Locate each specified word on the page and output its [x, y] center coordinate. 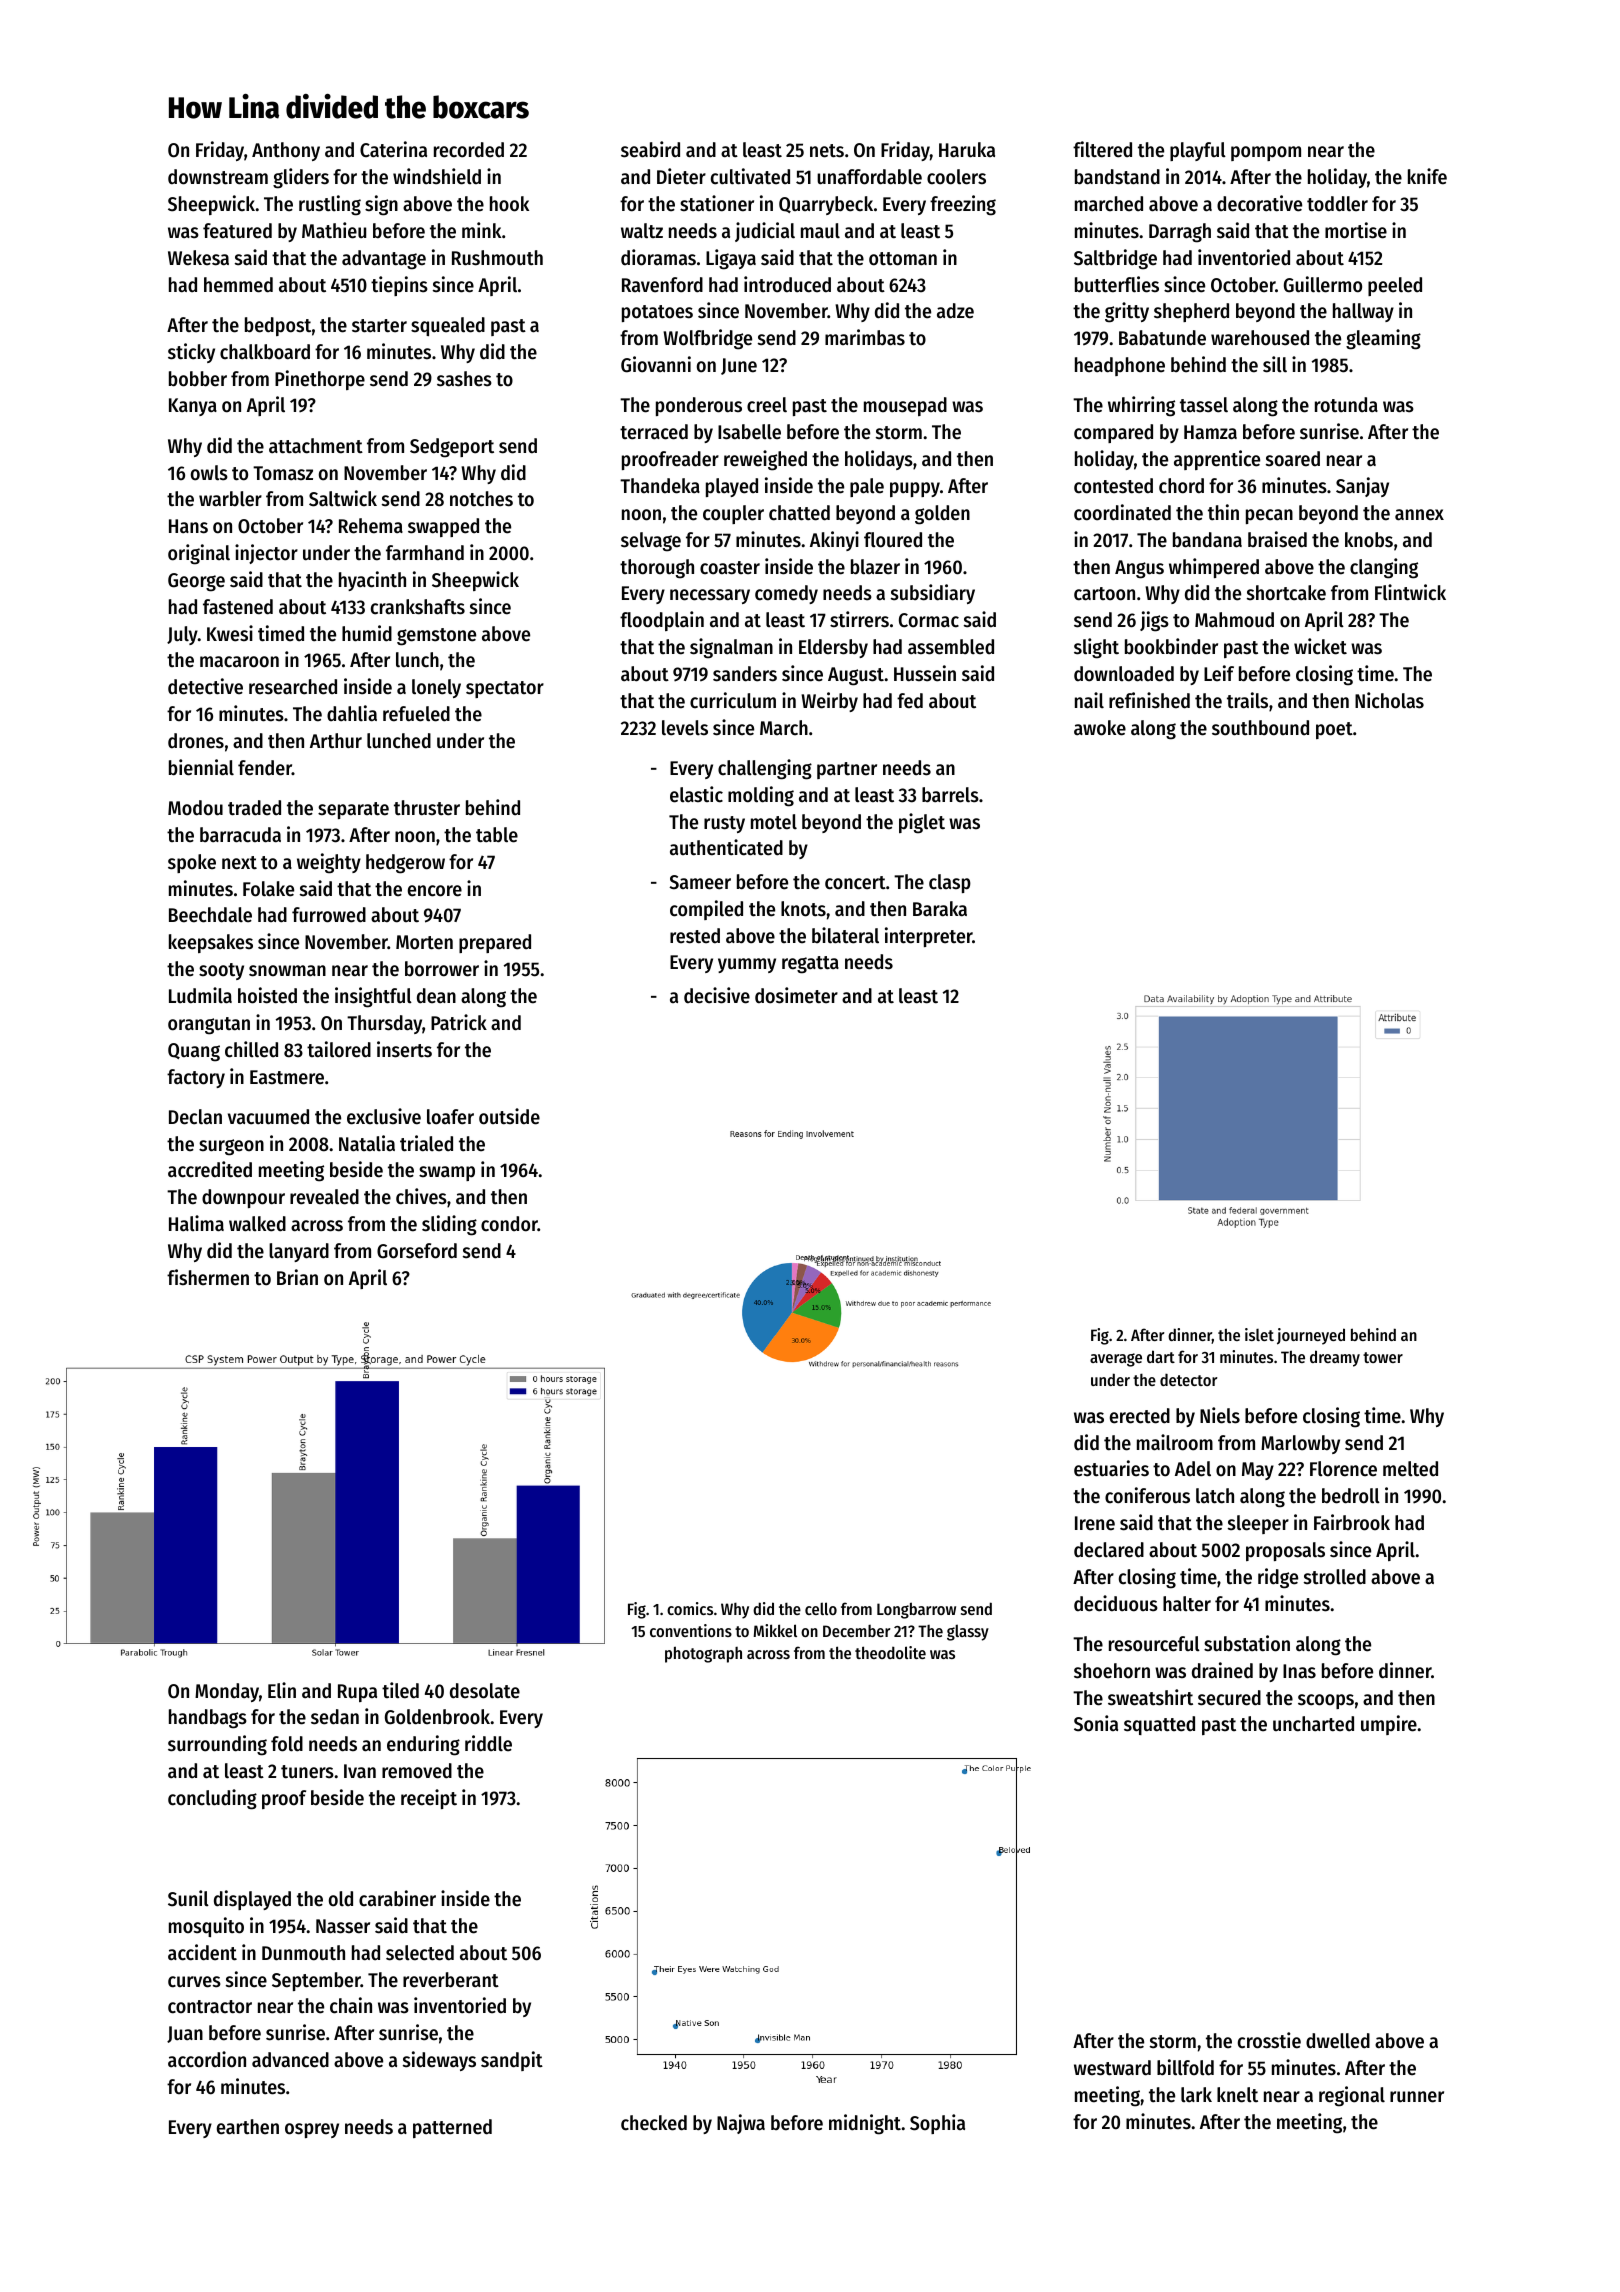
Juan [185, 2034]
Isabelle [749, 432]
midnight [865, 2124]
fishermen [208, 1277]
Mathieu [334, 230]
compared [1113, 433]
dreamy [1335, 1358]
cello [821, 1608]
